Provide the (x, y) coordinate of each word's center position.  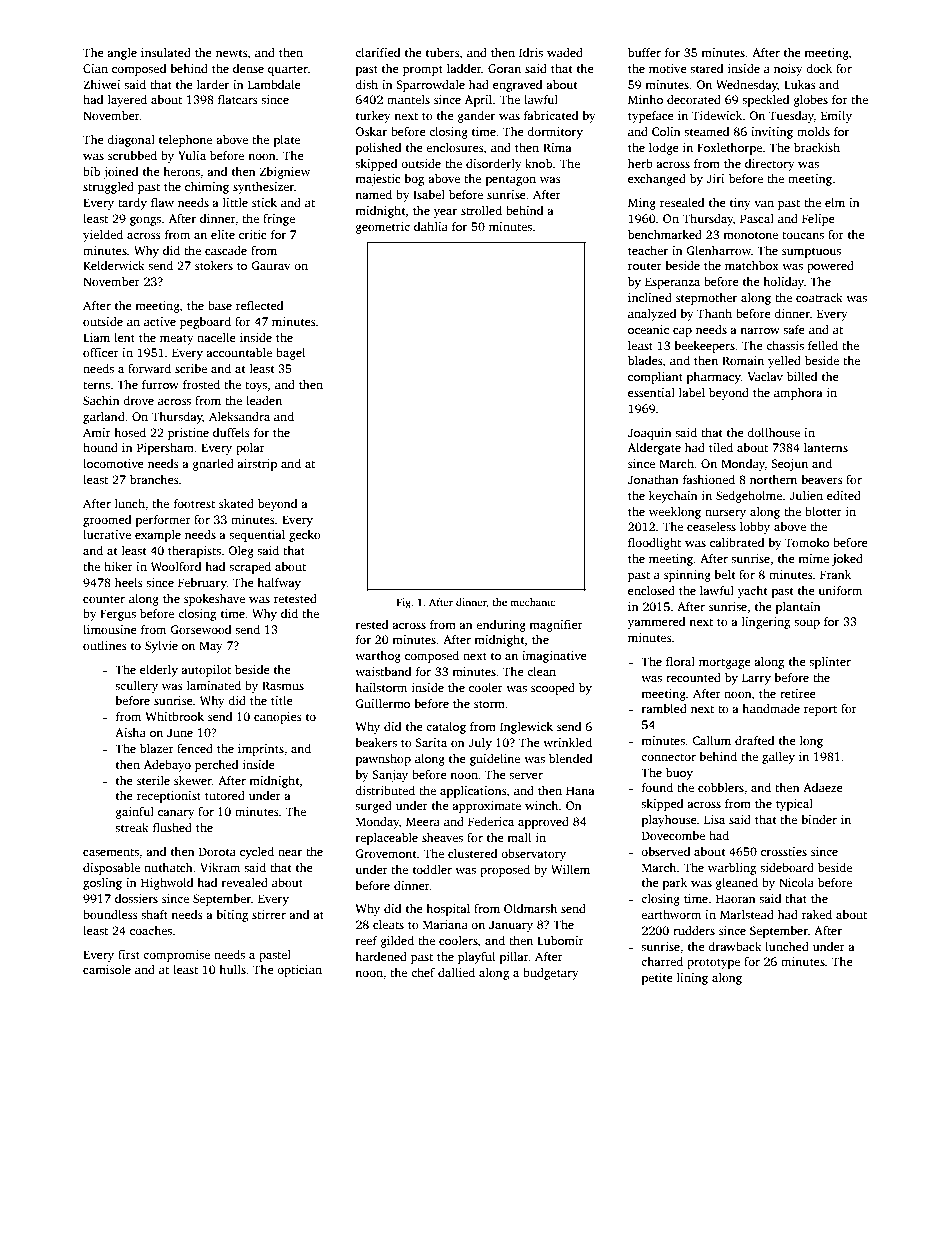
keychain (673, 497)
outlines (105, 645)
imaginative (554, 657)
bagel (290, 354)
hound (100, 447)
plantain (798, 608)
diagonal (131, 141)
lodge (664, 149)
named (373, 194)
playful (476, 958)
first (129, 954)
